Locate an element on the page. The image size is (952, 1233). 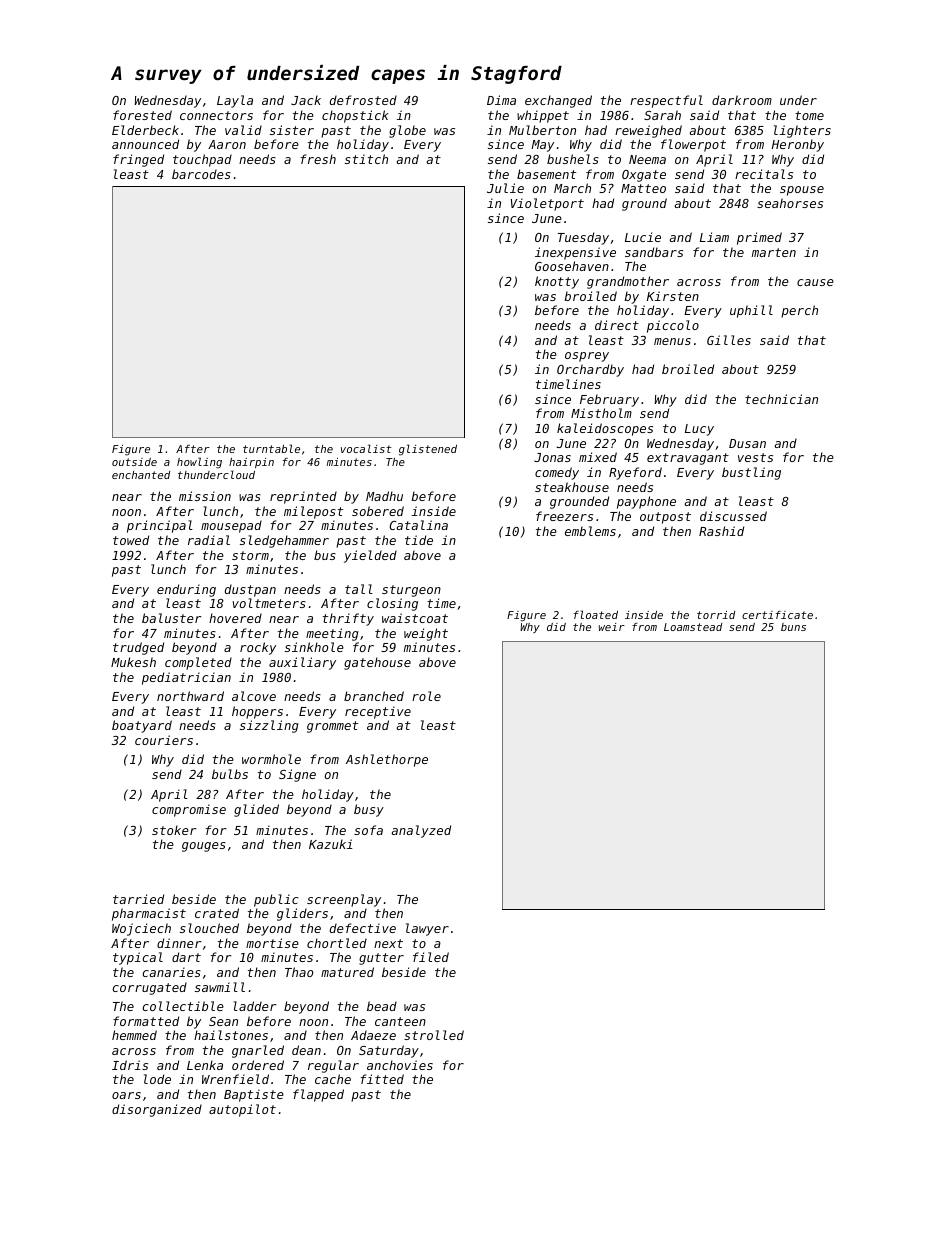
turntable is located at coordinates (271, 448).
